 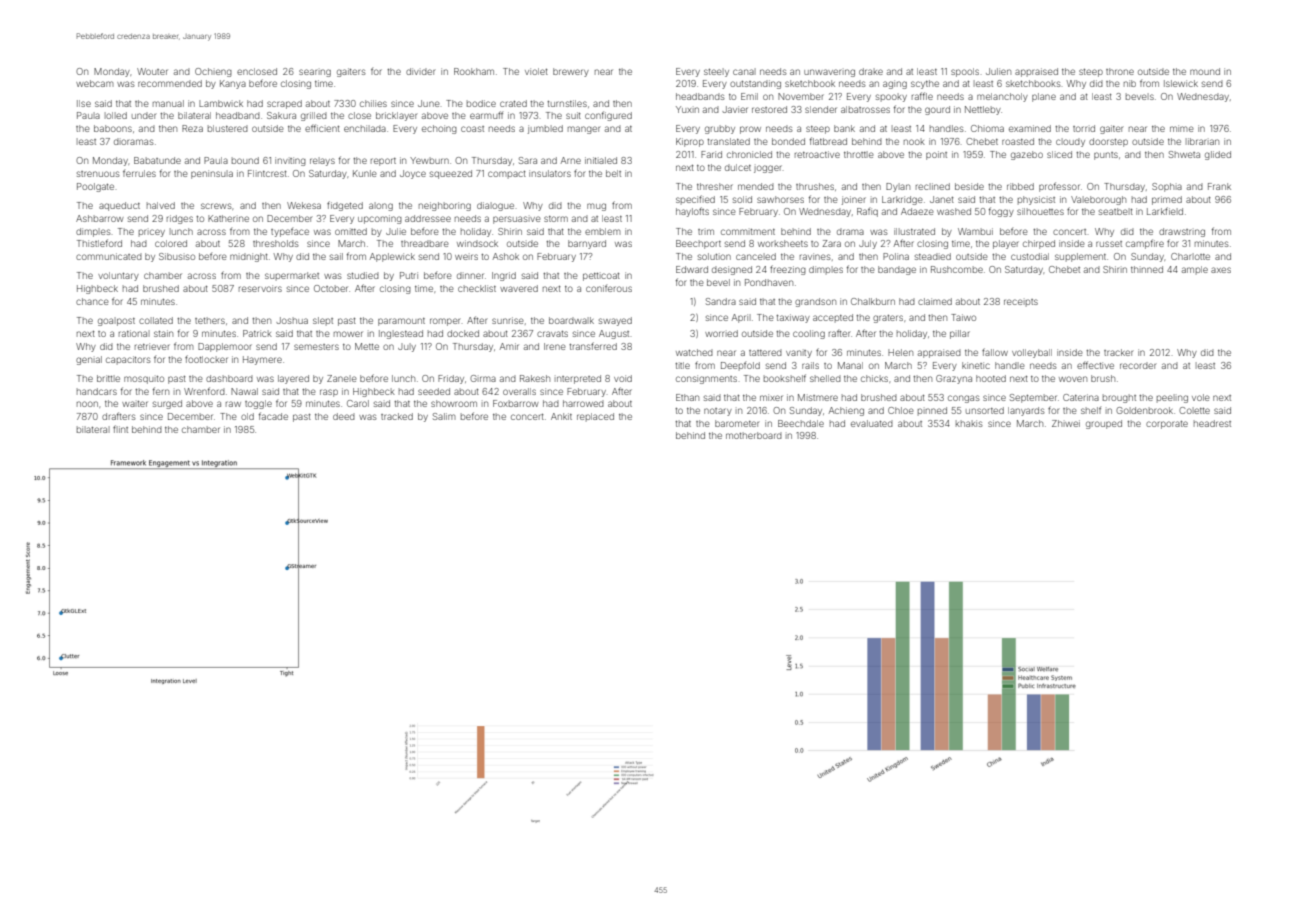 What do you see at coordinates (1073, 379) in the screenshot?
I see `woven` at bounding box center [1073, 379].
